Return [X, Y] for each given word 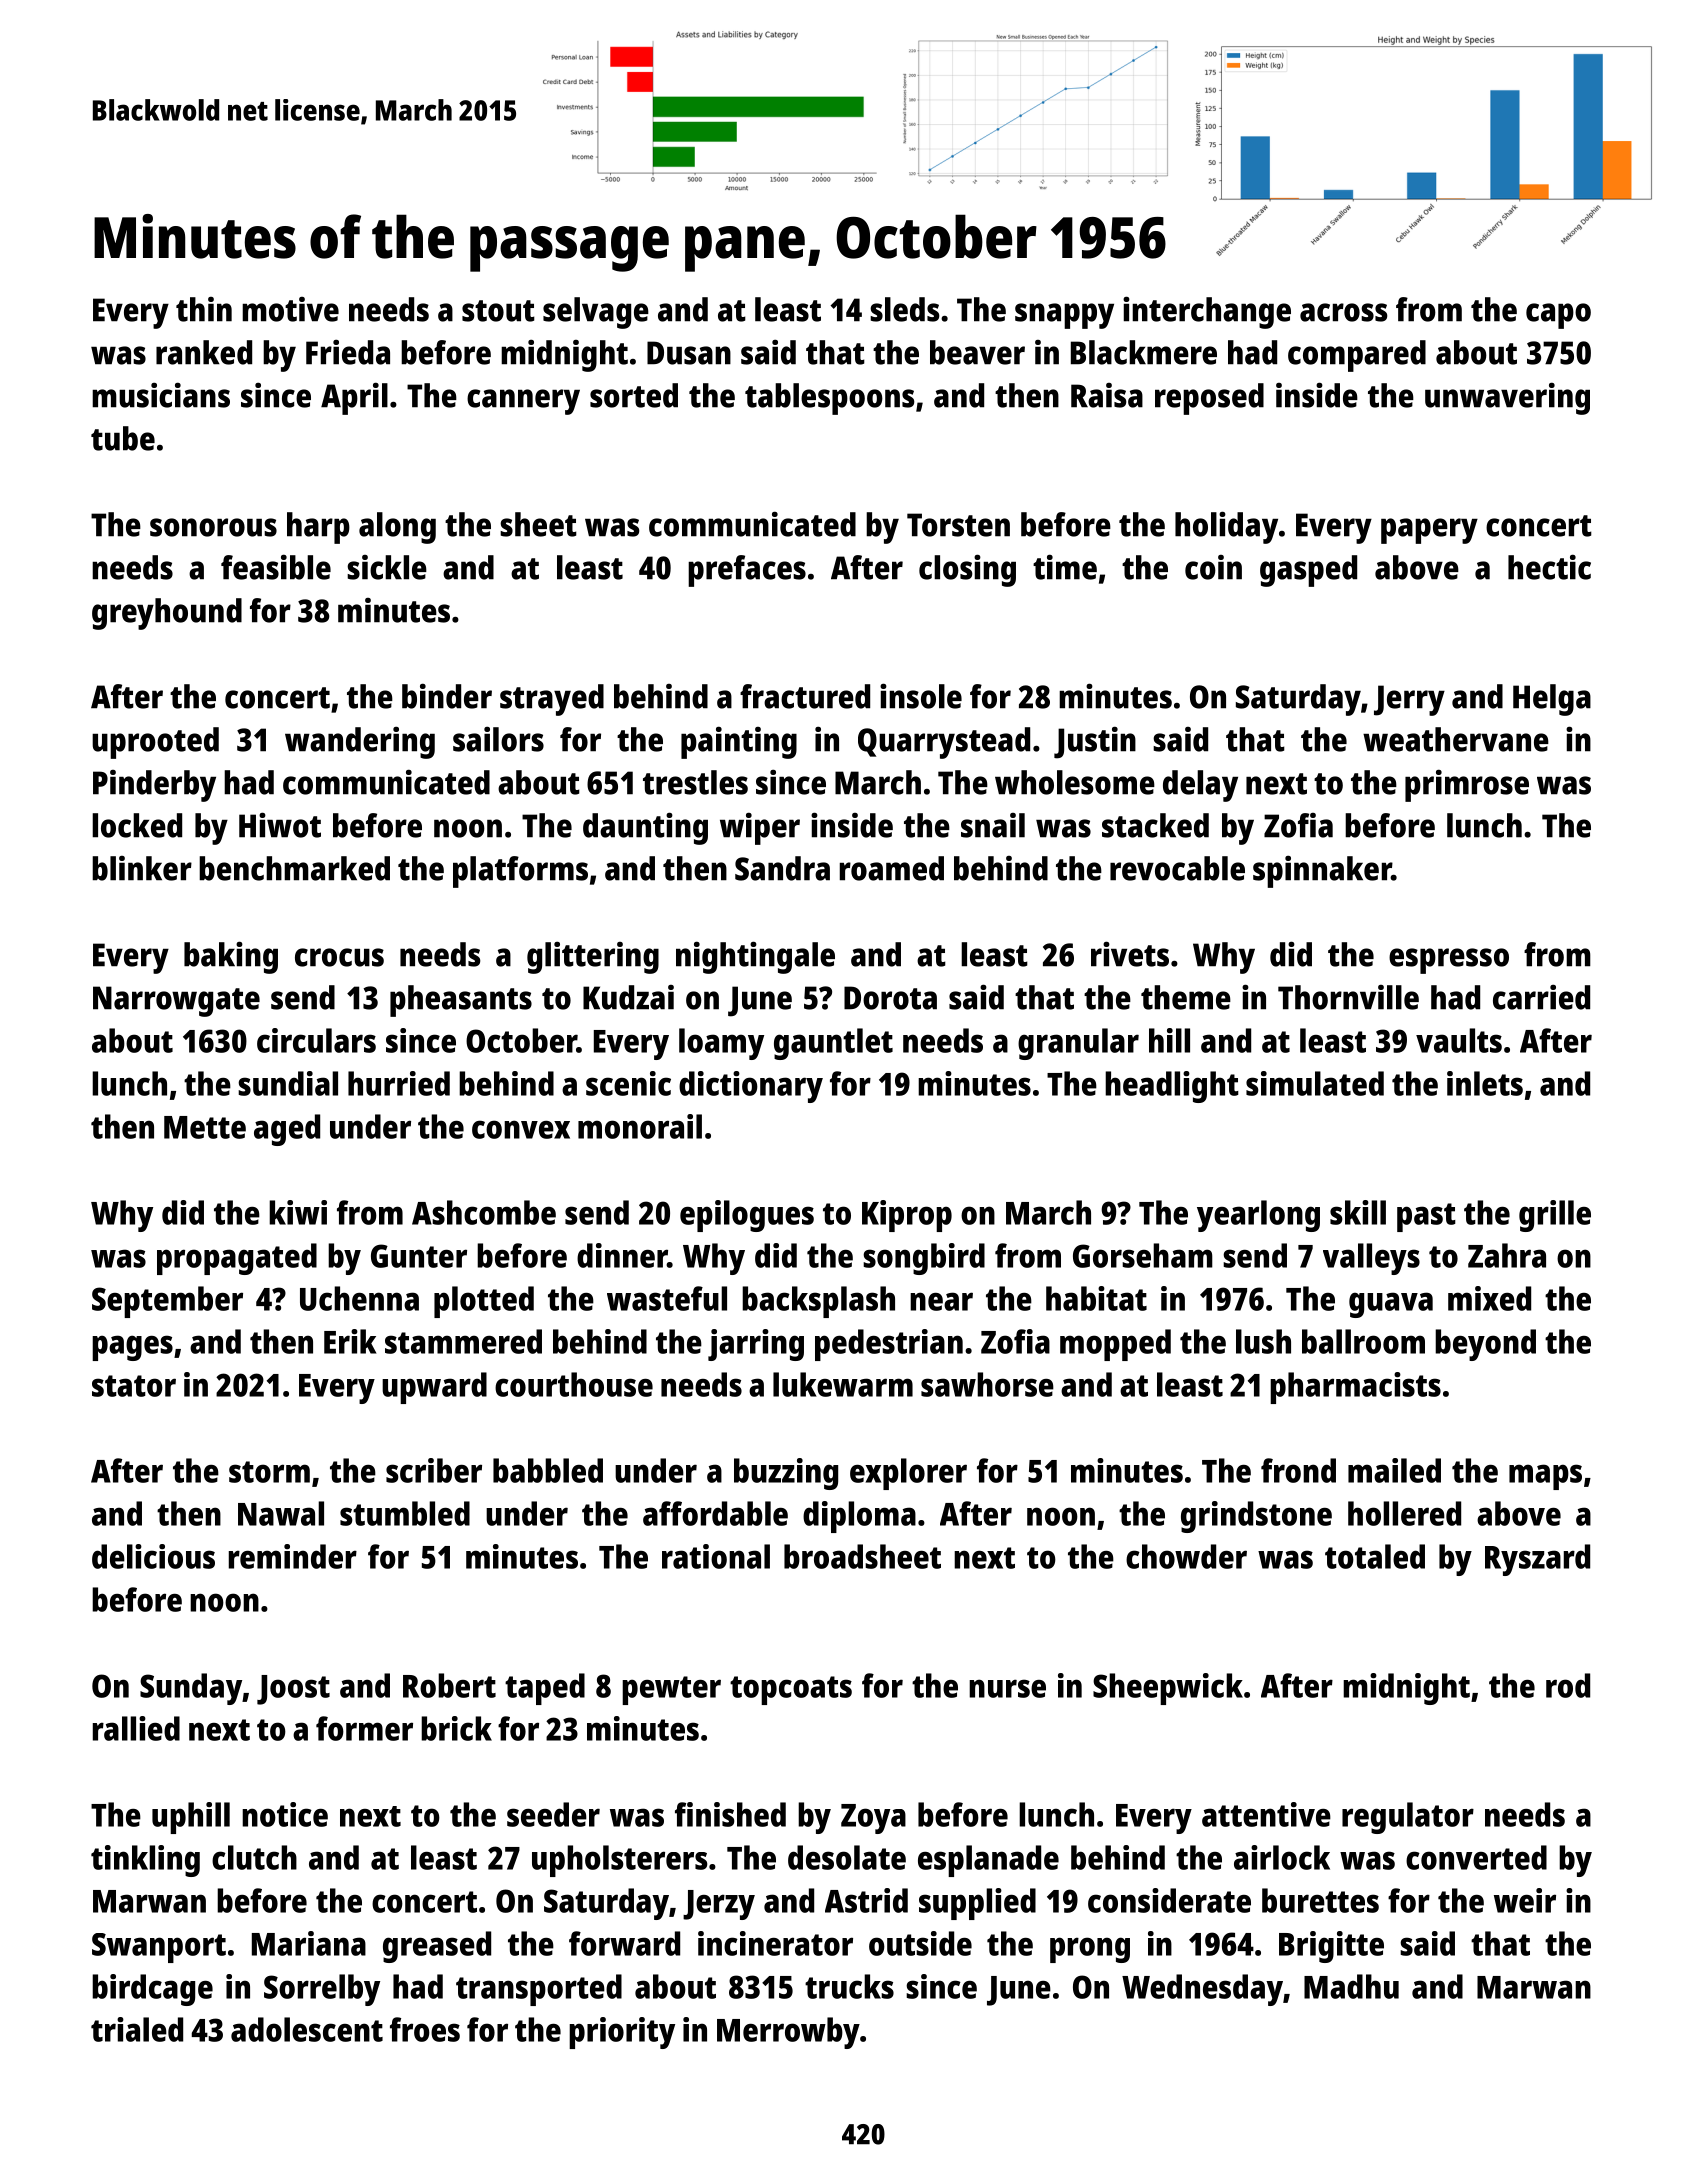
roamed [892, 868]
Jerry [1409, 700]
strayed [552, 700]
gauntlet [833, 1044]
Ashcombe [484, 1212]
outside [920, 1943]
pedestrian [889, 1345]
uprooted [155, 743]
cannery [523, 402]
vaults [1459, 1040]
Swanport [159, 1948]
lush [1263, 1341]
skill [1358, 1212]
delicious [153, 1556]
